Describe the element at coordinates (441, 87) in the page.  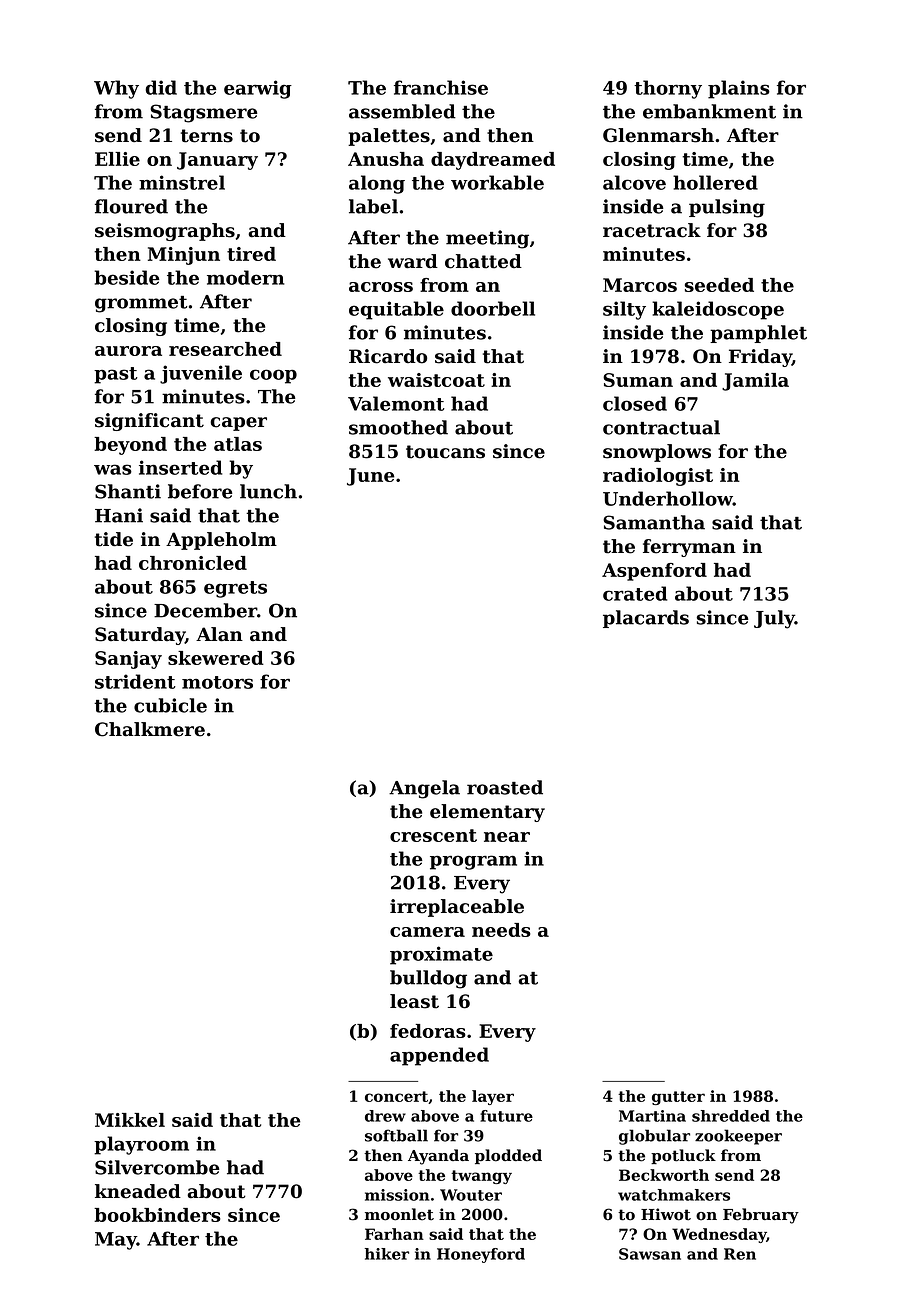
I see `franchise` at that location.
